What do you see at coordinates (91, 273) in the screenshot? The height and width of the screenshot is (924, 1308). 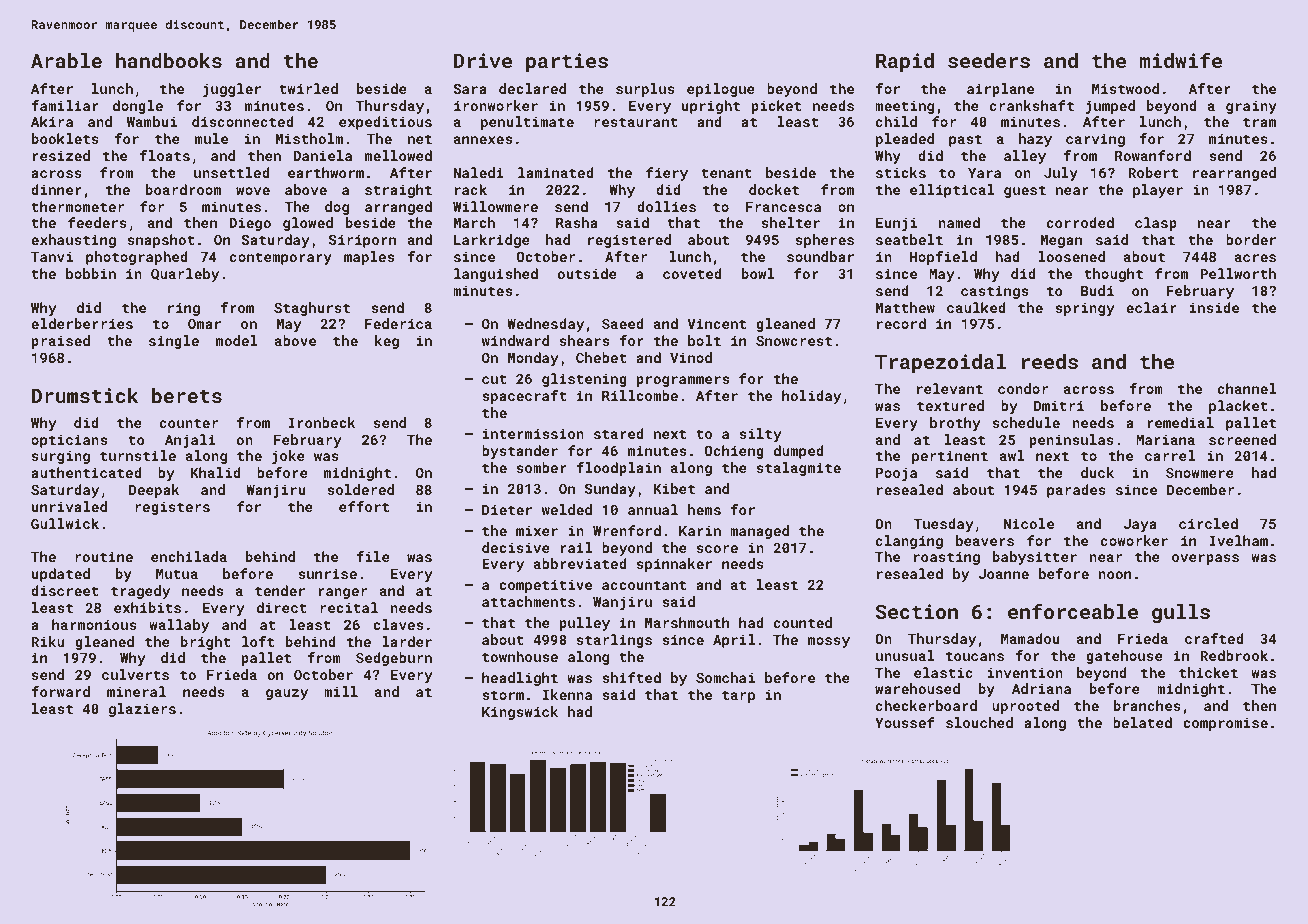 I see `bobbin` at bounding box center [91, 273].
